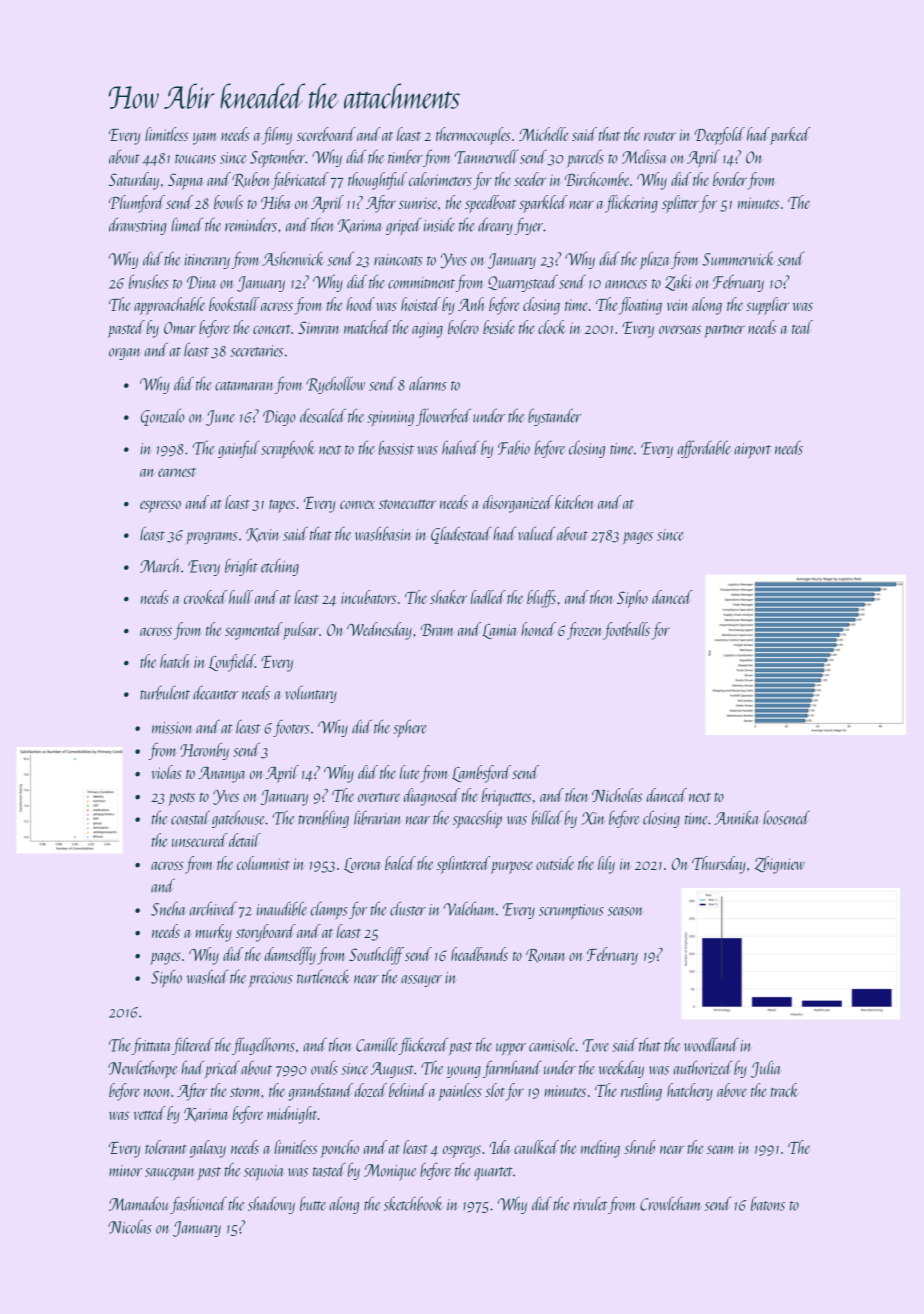 The image size is (924, 1314). I want to click on billed, so click(547, 817).
